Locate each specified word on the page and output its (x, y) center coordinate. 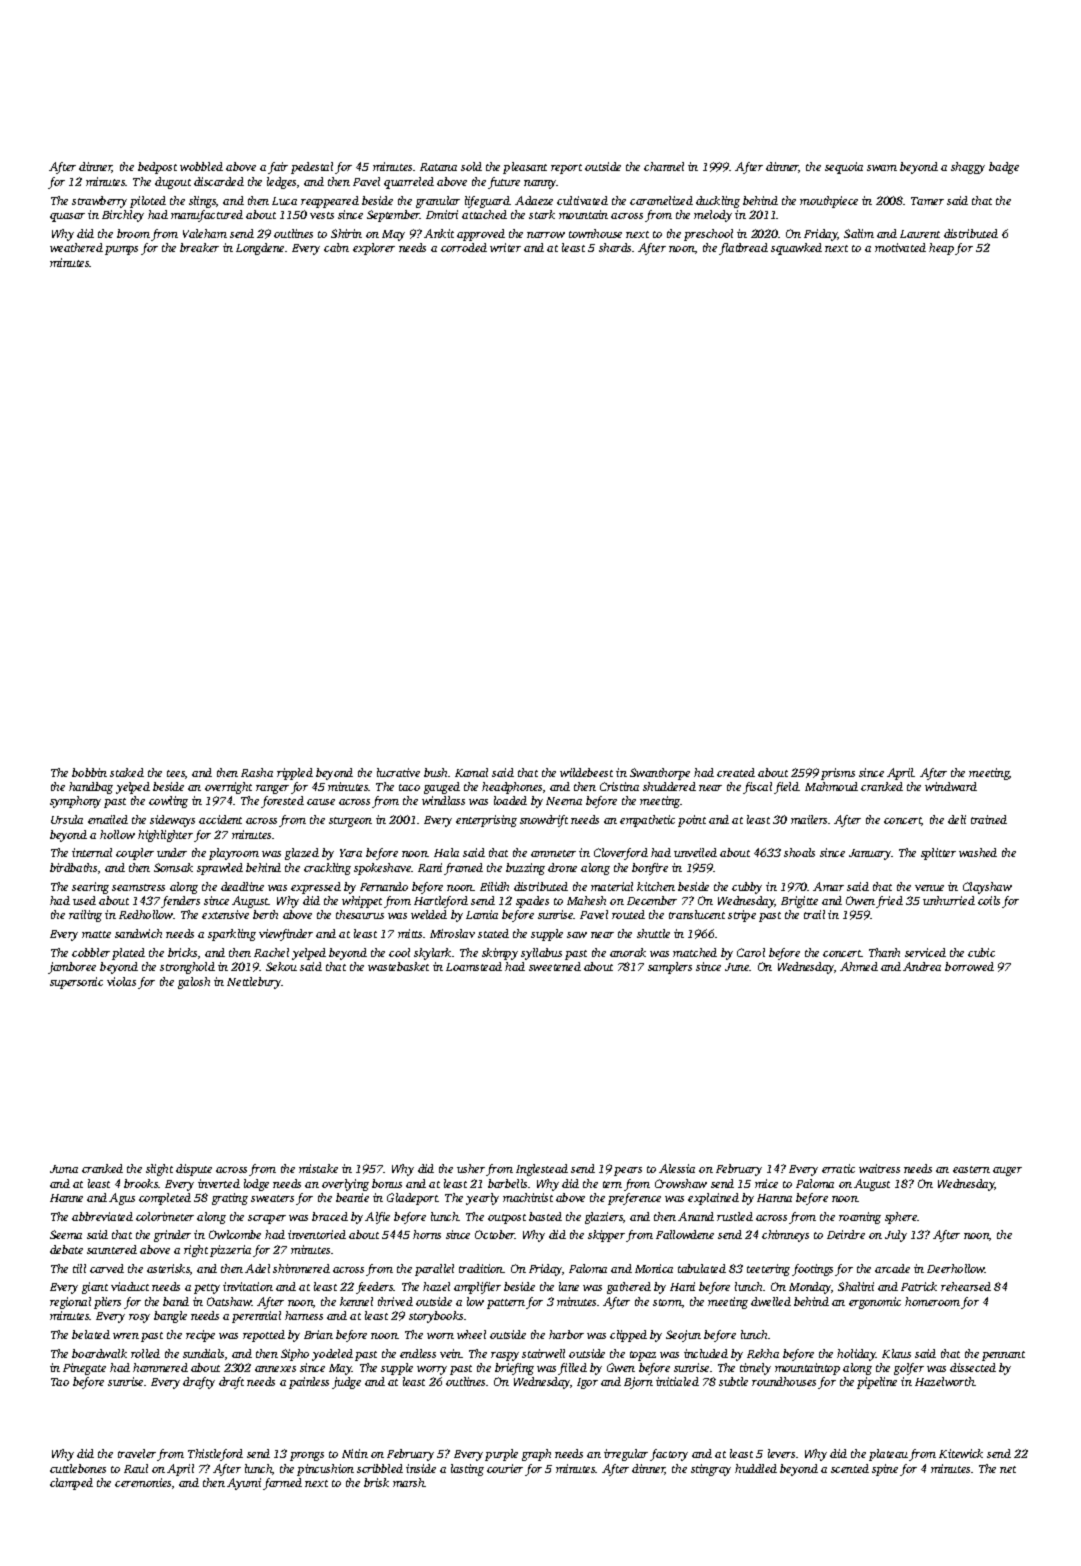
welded (429, 914)
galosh (194, 983)
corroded (464, 247)
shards (616, 247)
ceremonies (143, 1482)
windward (951, 786)
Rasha (257, 772)
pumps (121, 250)
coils (989, 900)
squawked (796, 249)
